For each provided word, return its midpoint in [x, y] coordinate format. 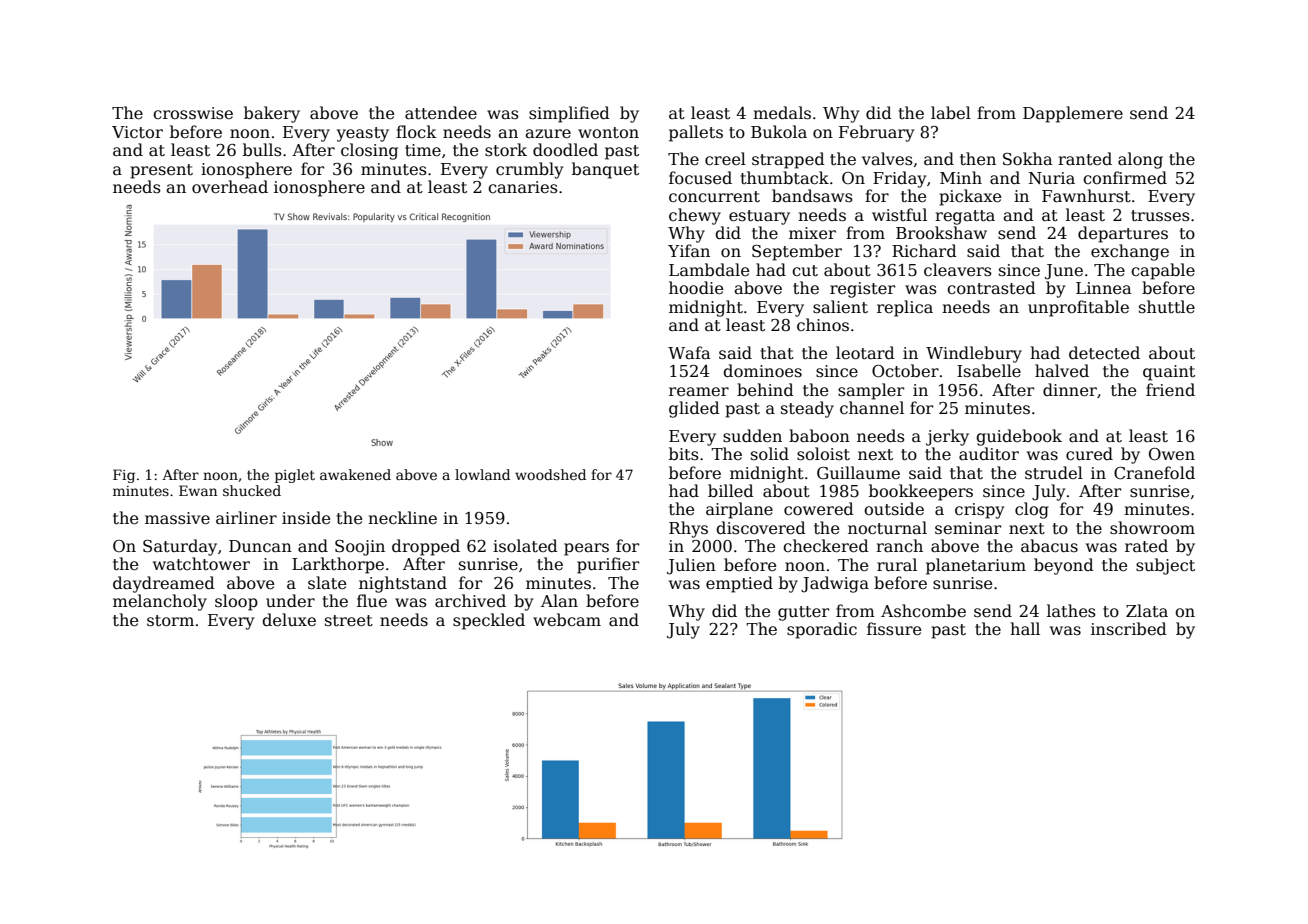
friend [1170, 390]
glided [694, 409]
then [978, 159]
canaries [523, 187]
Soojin [360, 548]
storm [170, 621]
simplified [569, 114]
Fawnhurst [1086, 196]
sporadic [822, 630]
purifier [608, 565]
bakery [272, 114]
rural [897, 565]
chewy [695, 216]
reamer [699, 392]
